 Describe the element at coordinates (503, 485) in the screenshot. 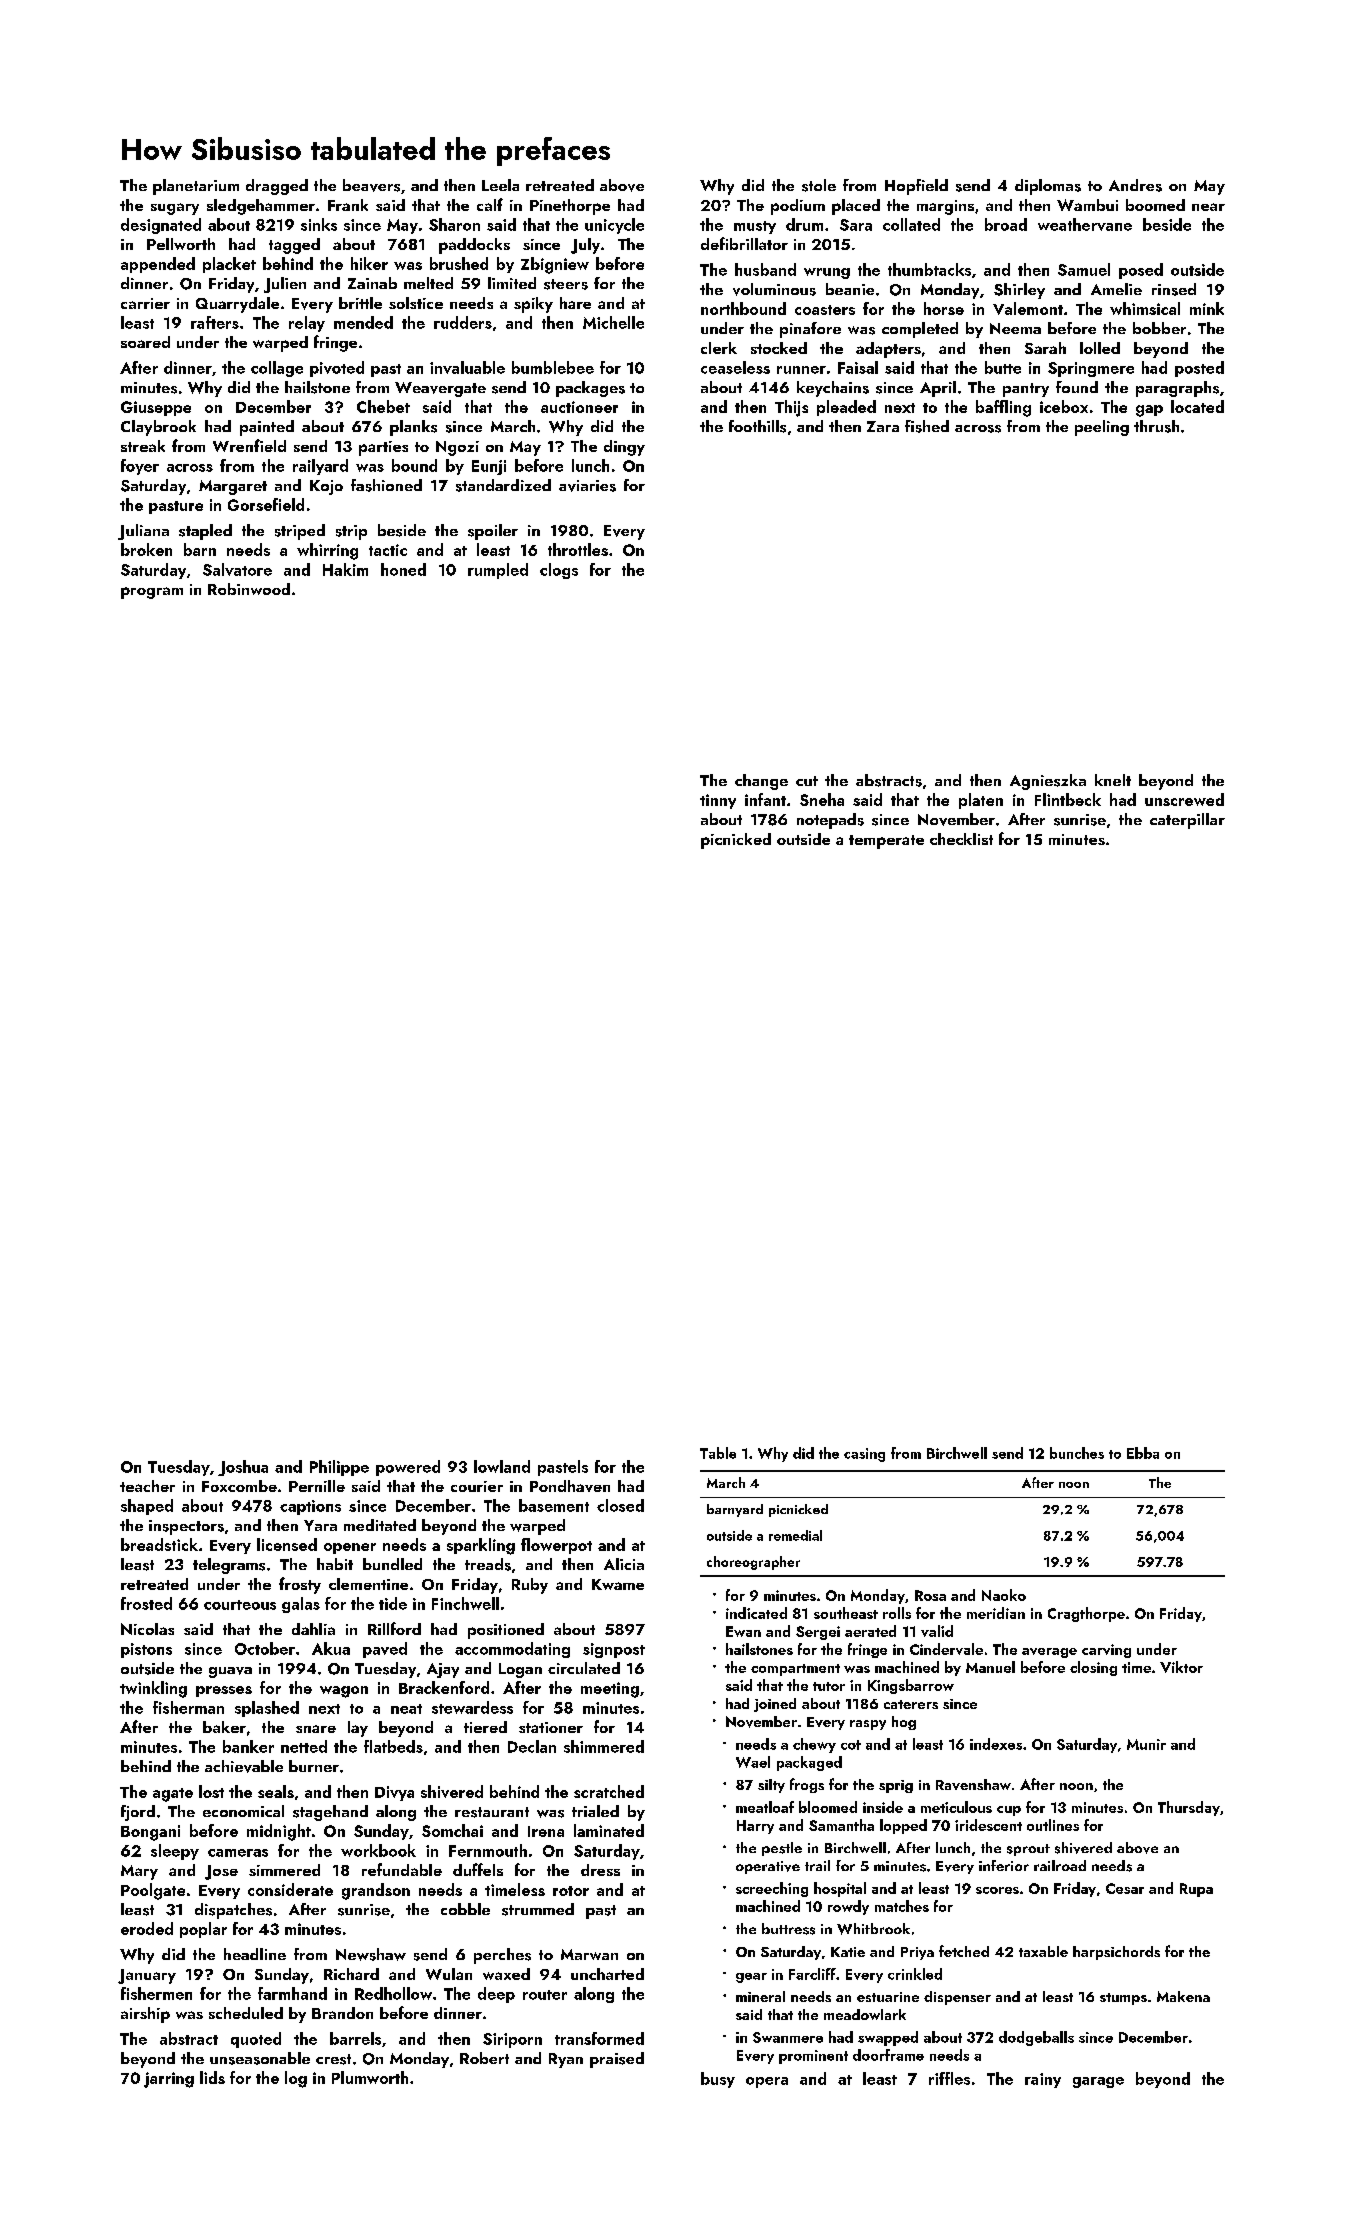

I see `standardized` at that location.
